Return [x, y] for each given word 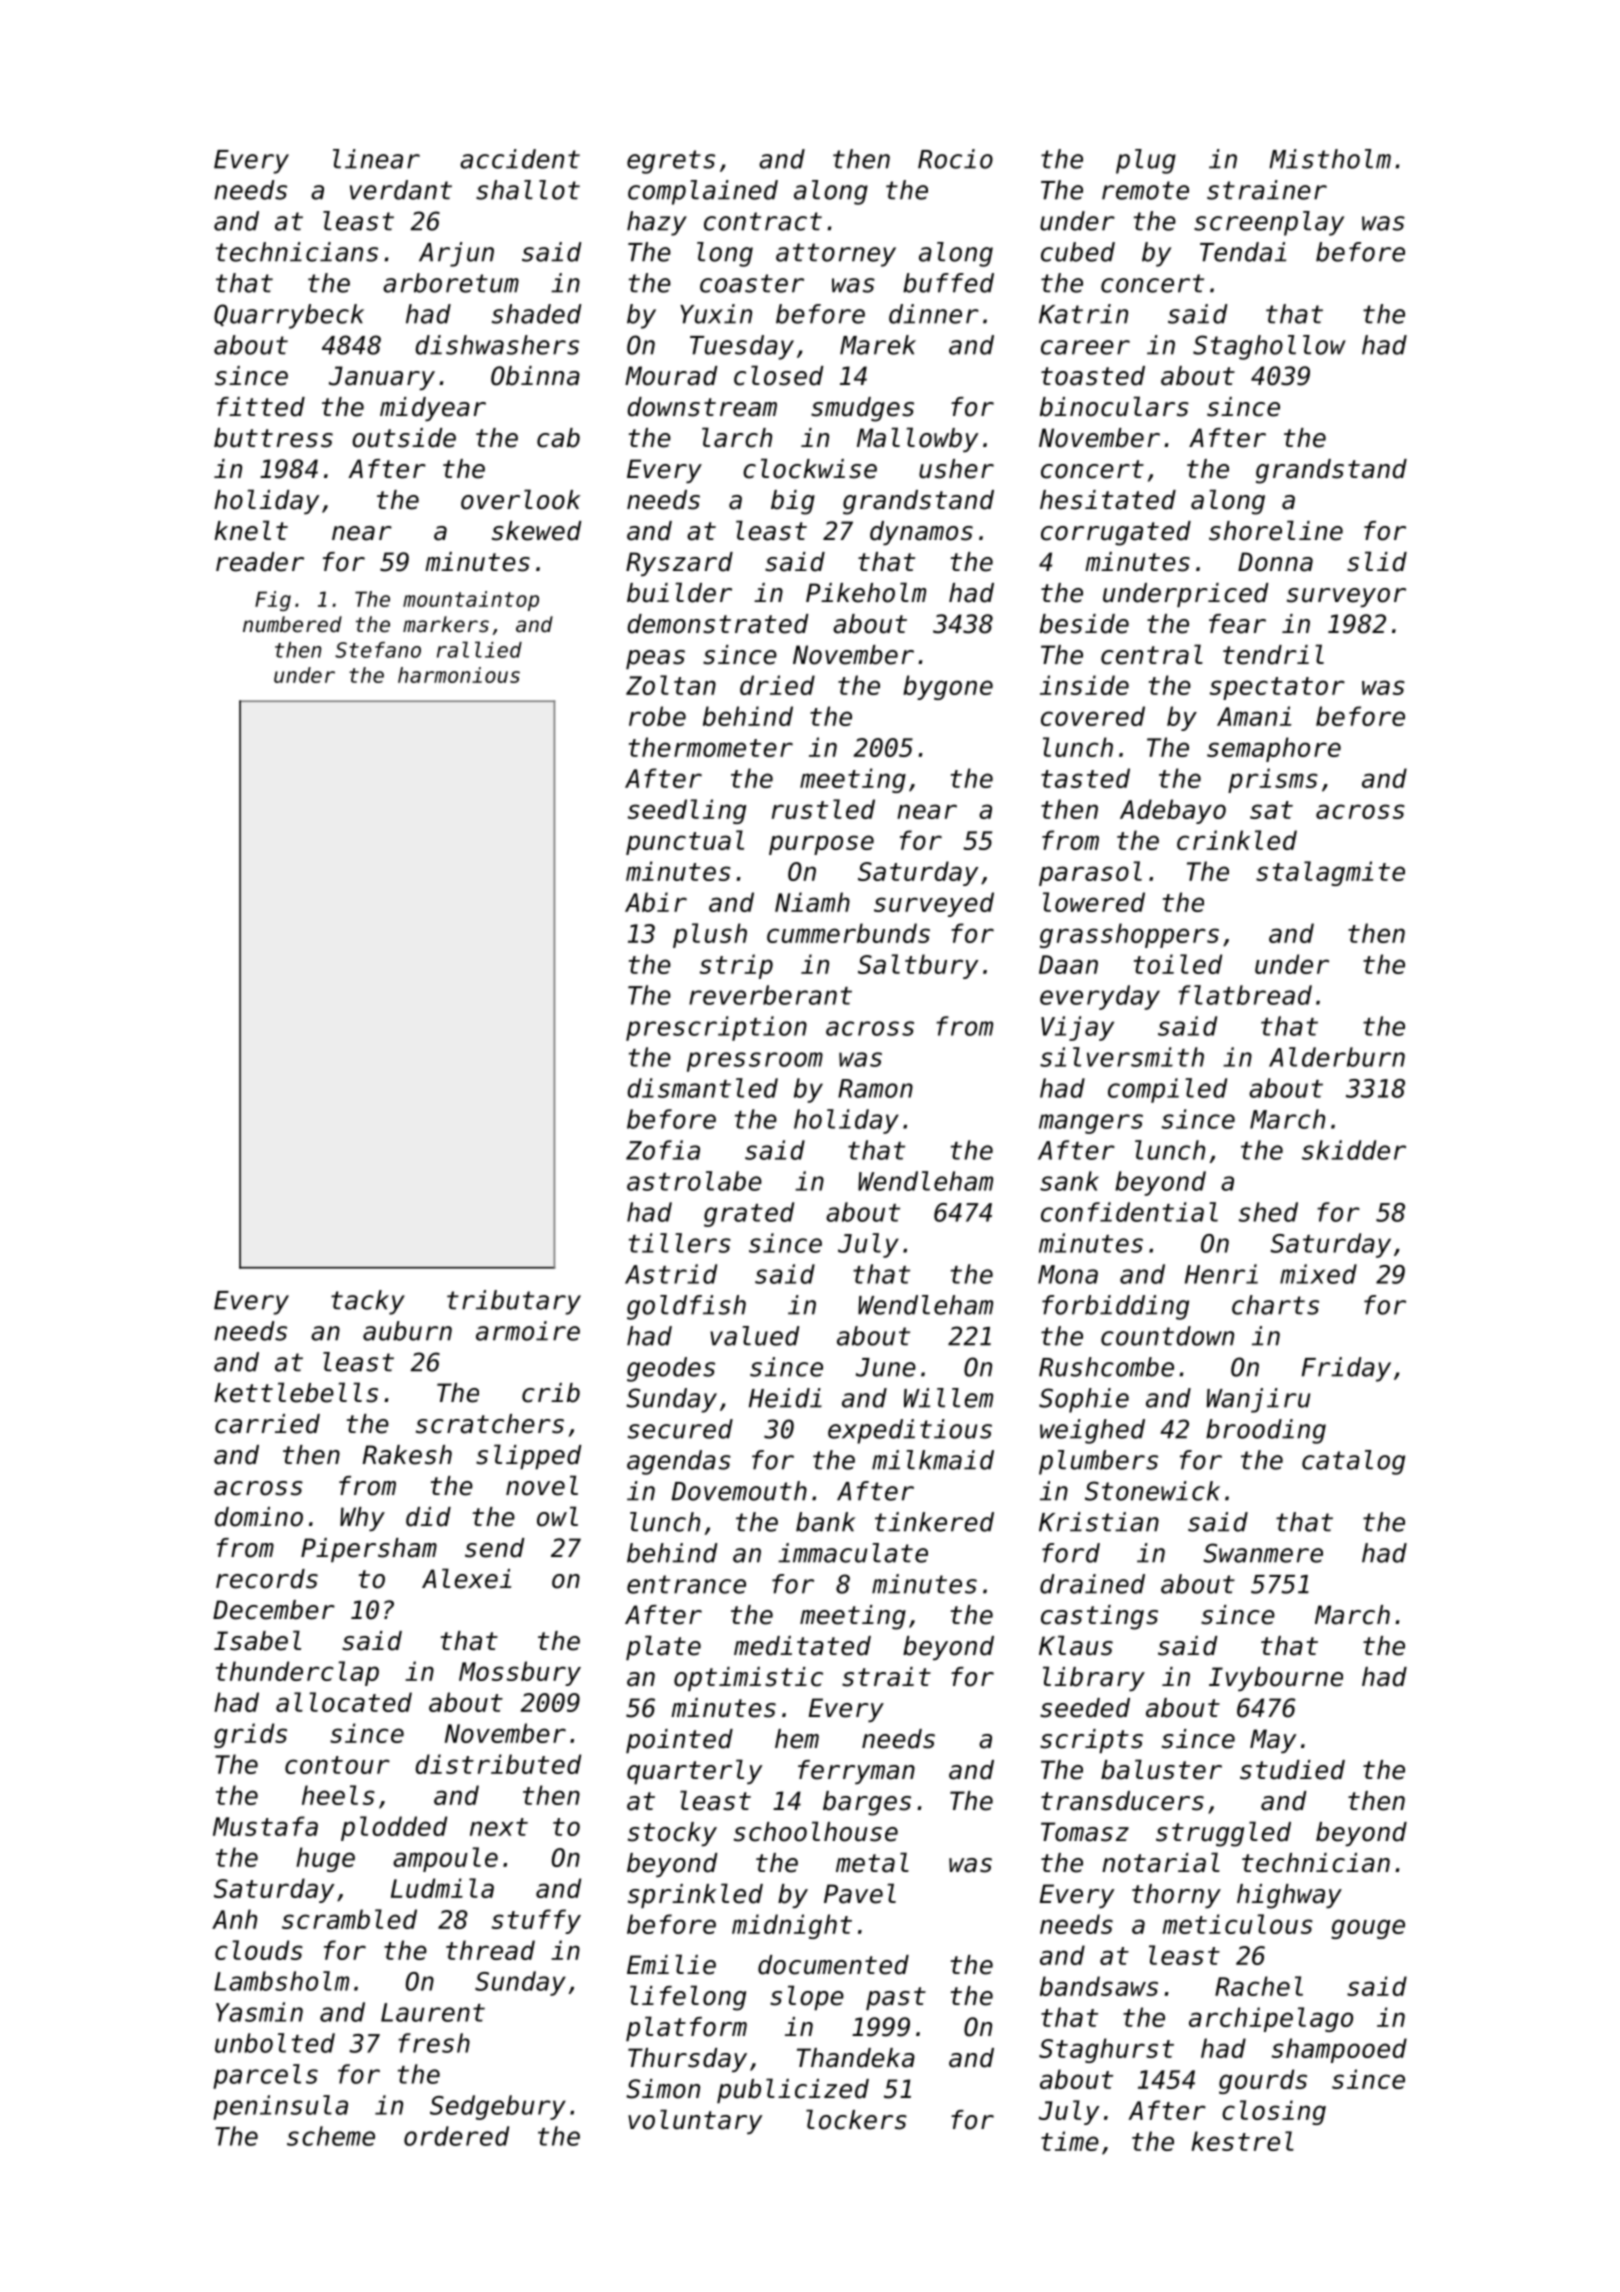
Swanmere [1263, 1553]
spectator [1277, 688]
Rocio [955, 159]
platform [686, 2028]
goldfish [686, 1307]
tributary [514, 1302]
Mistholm [1330, 159]
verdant [401, 190]
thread [490, 1950]
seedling [687, 811]
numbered [292, 624]
